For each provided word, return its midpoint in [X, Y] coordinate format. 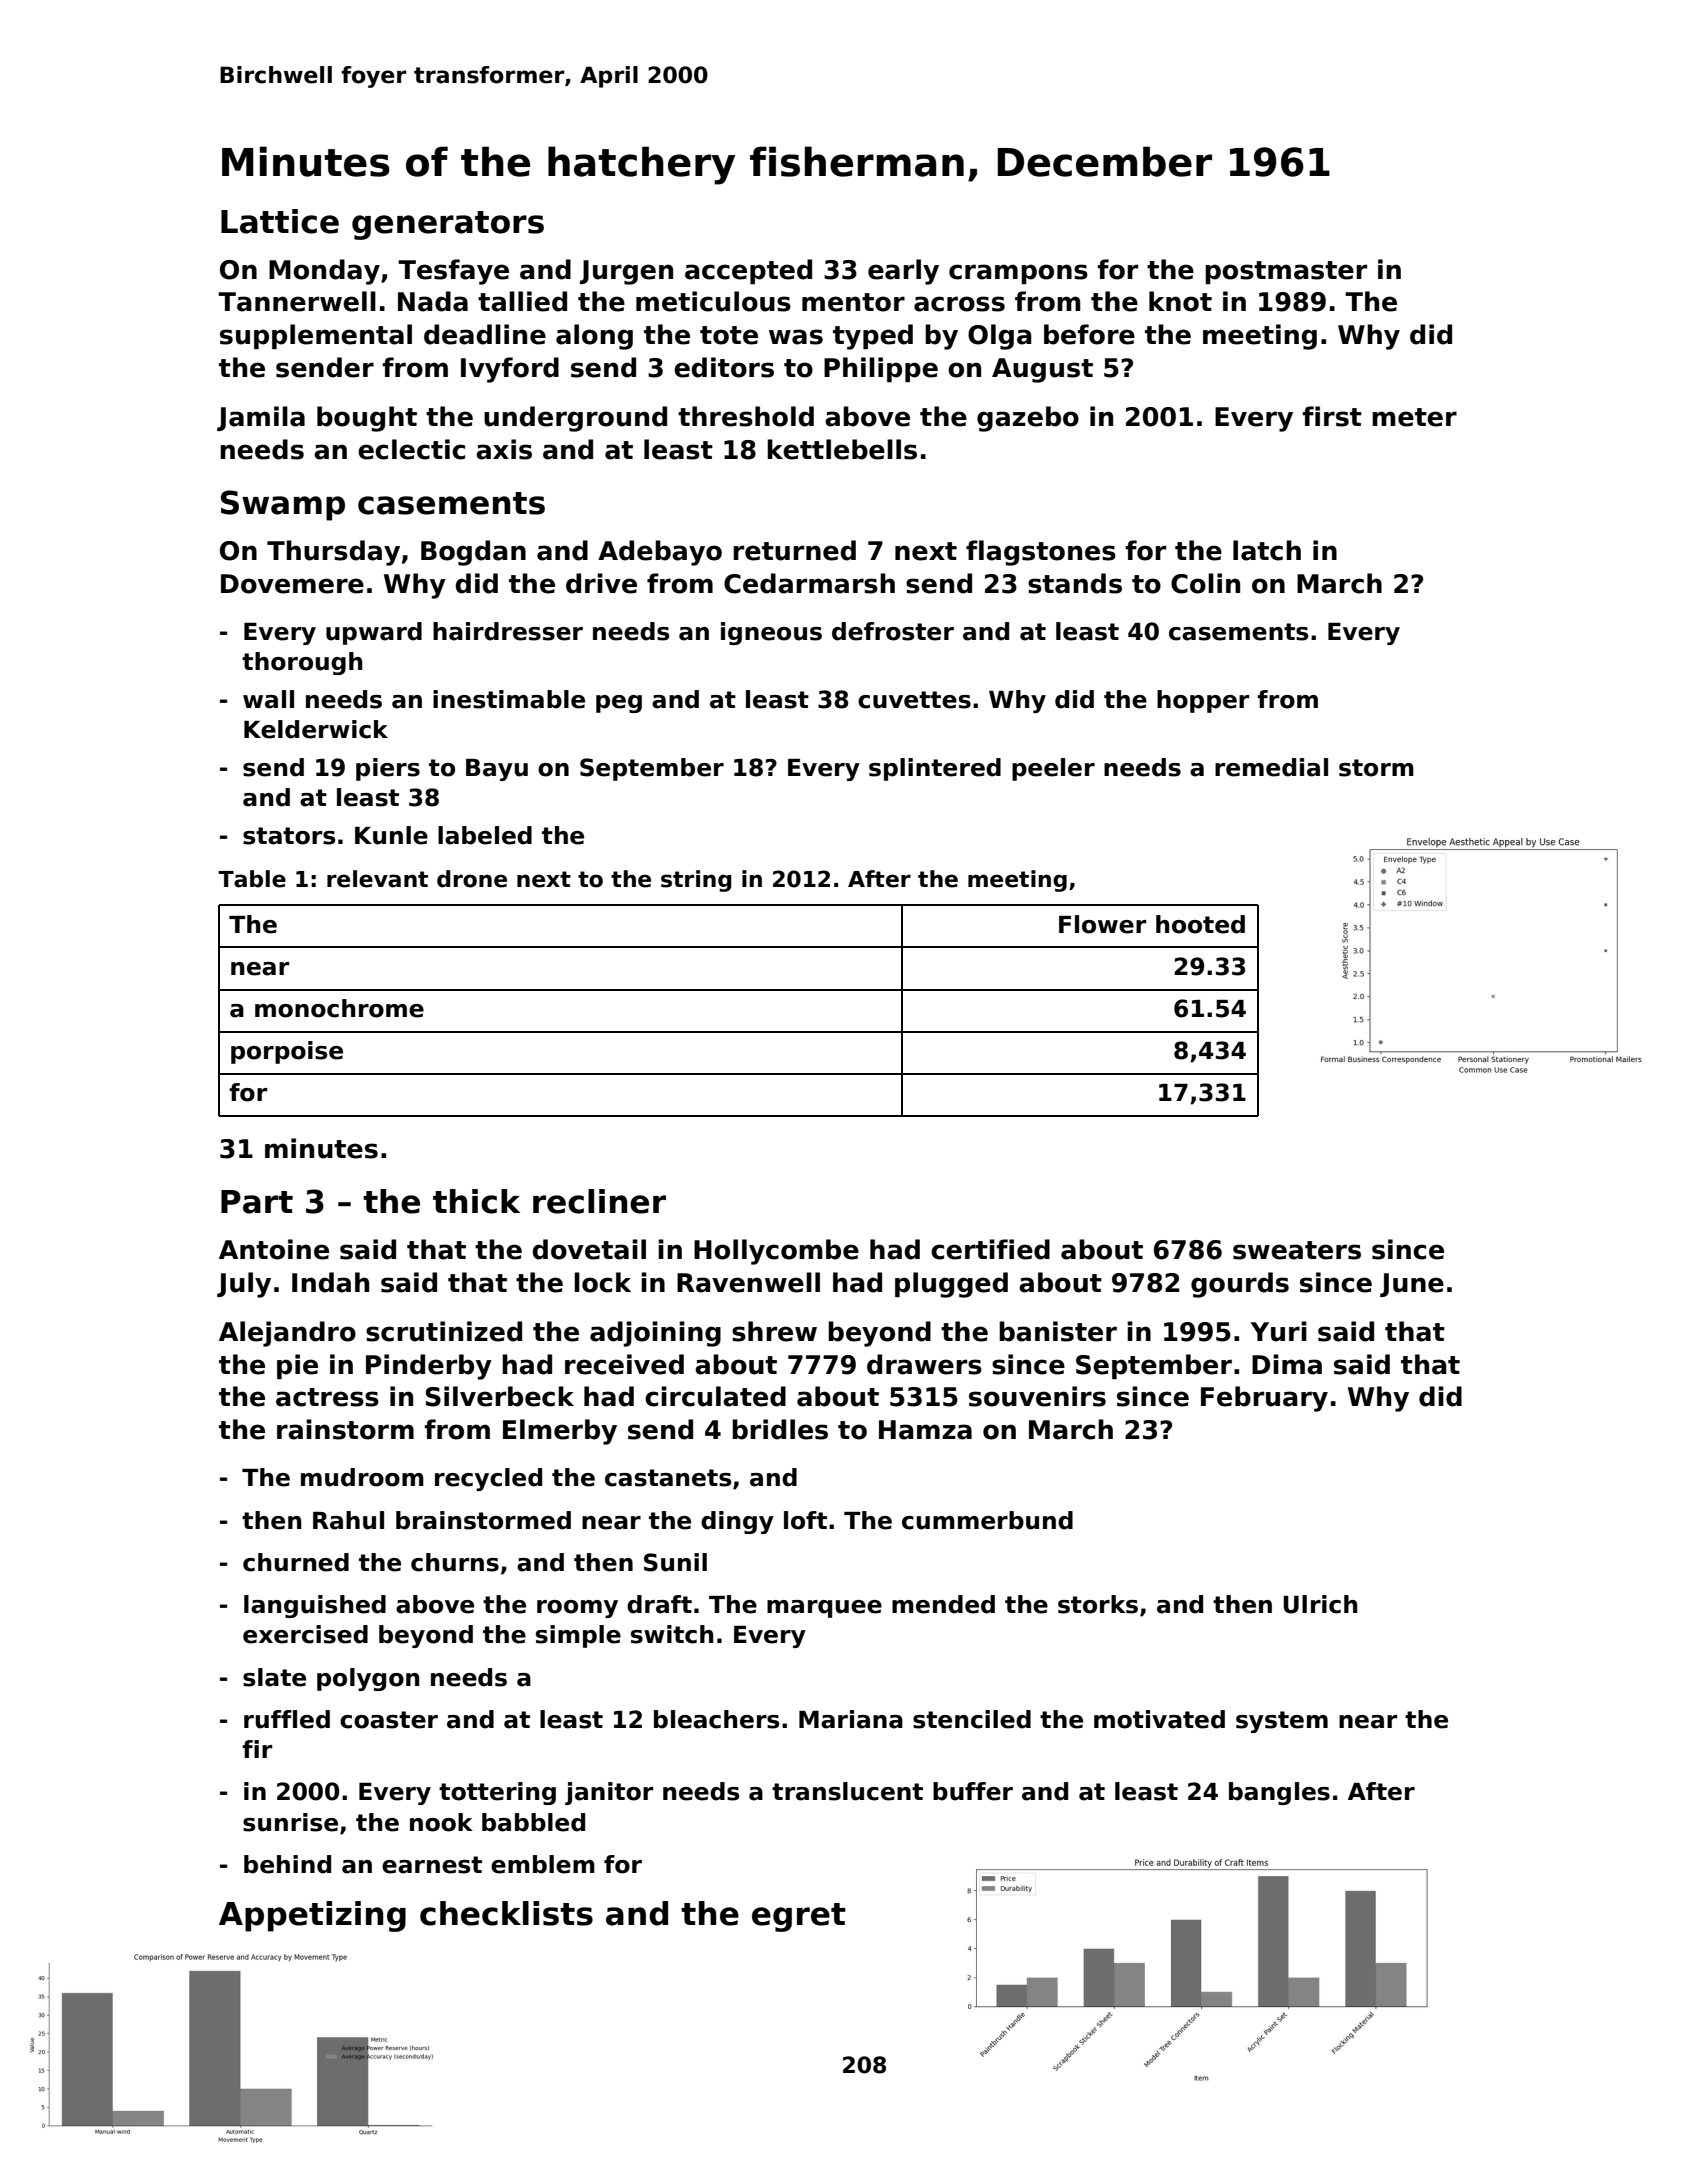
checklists [506, 1913]
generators [448, 225]
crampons [1018, 274]
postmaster [1286, 272]
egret [799, 1917]
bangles [1279, 1793]
